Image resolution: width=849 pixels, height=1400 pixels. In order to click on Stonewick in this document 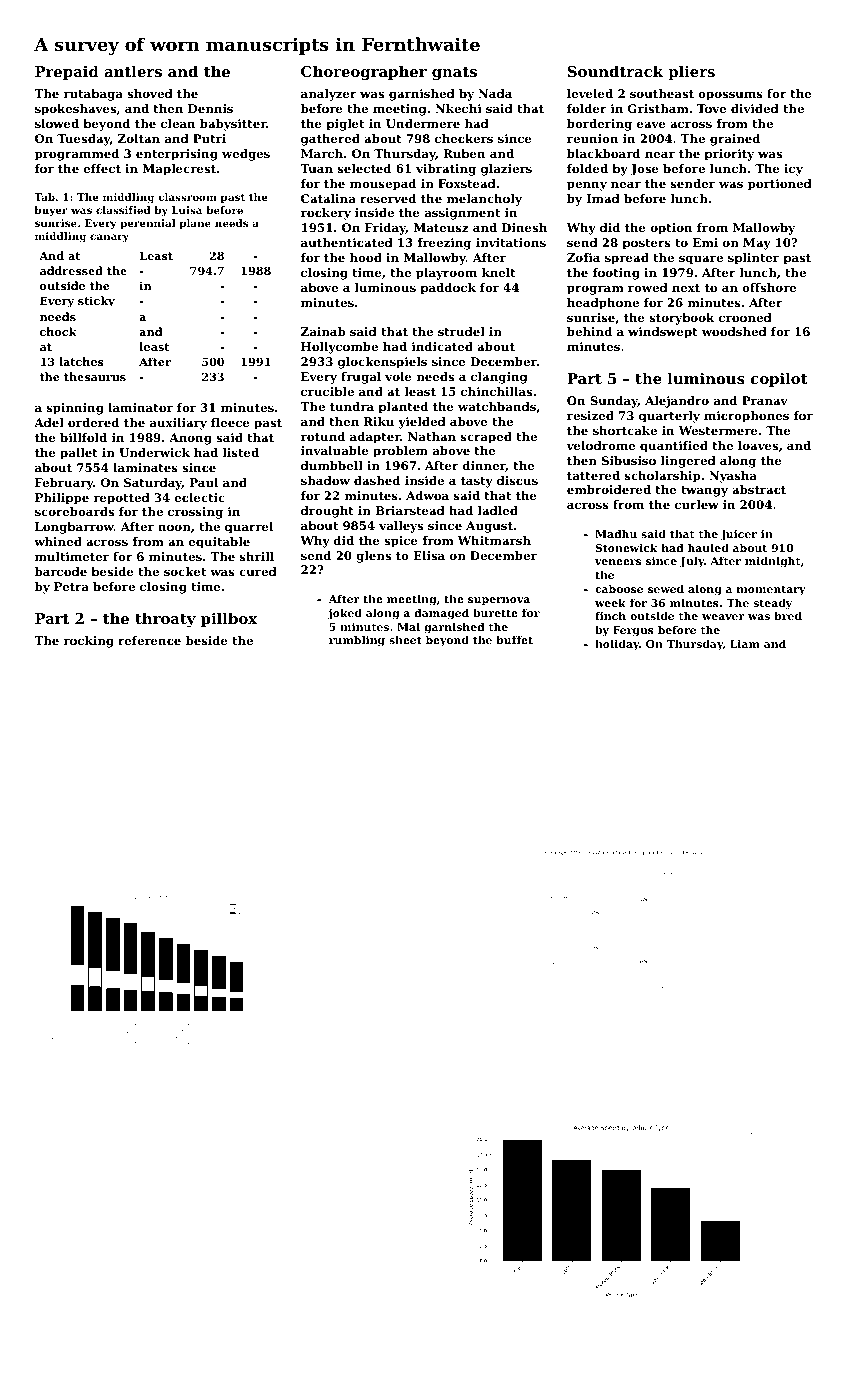, I will do `click(626, 547)`.
